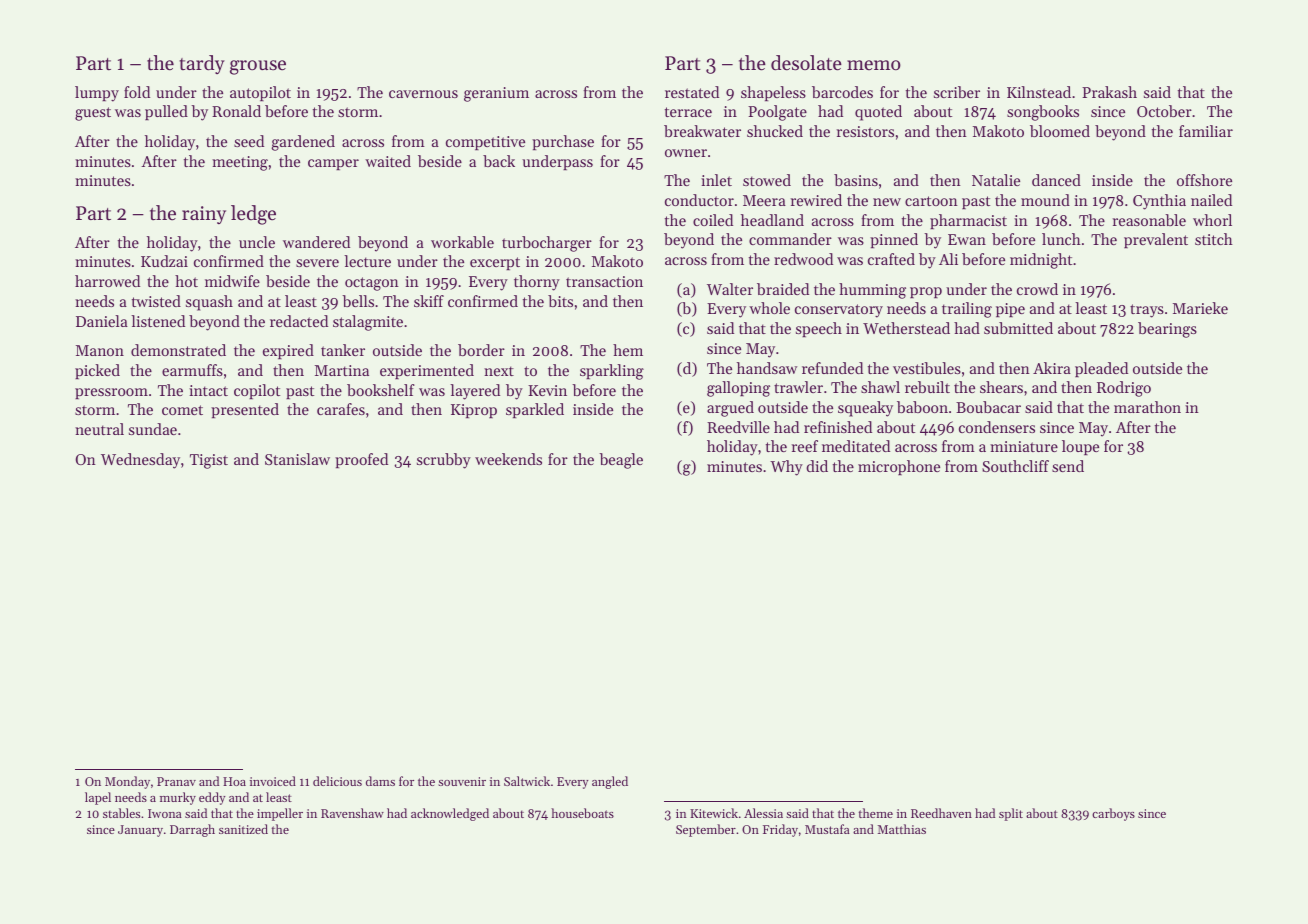 This screenshot has height=924, width=1308. Describe the element at coordinates (1068, 466) in the screenshot. I see `send` at that location.
